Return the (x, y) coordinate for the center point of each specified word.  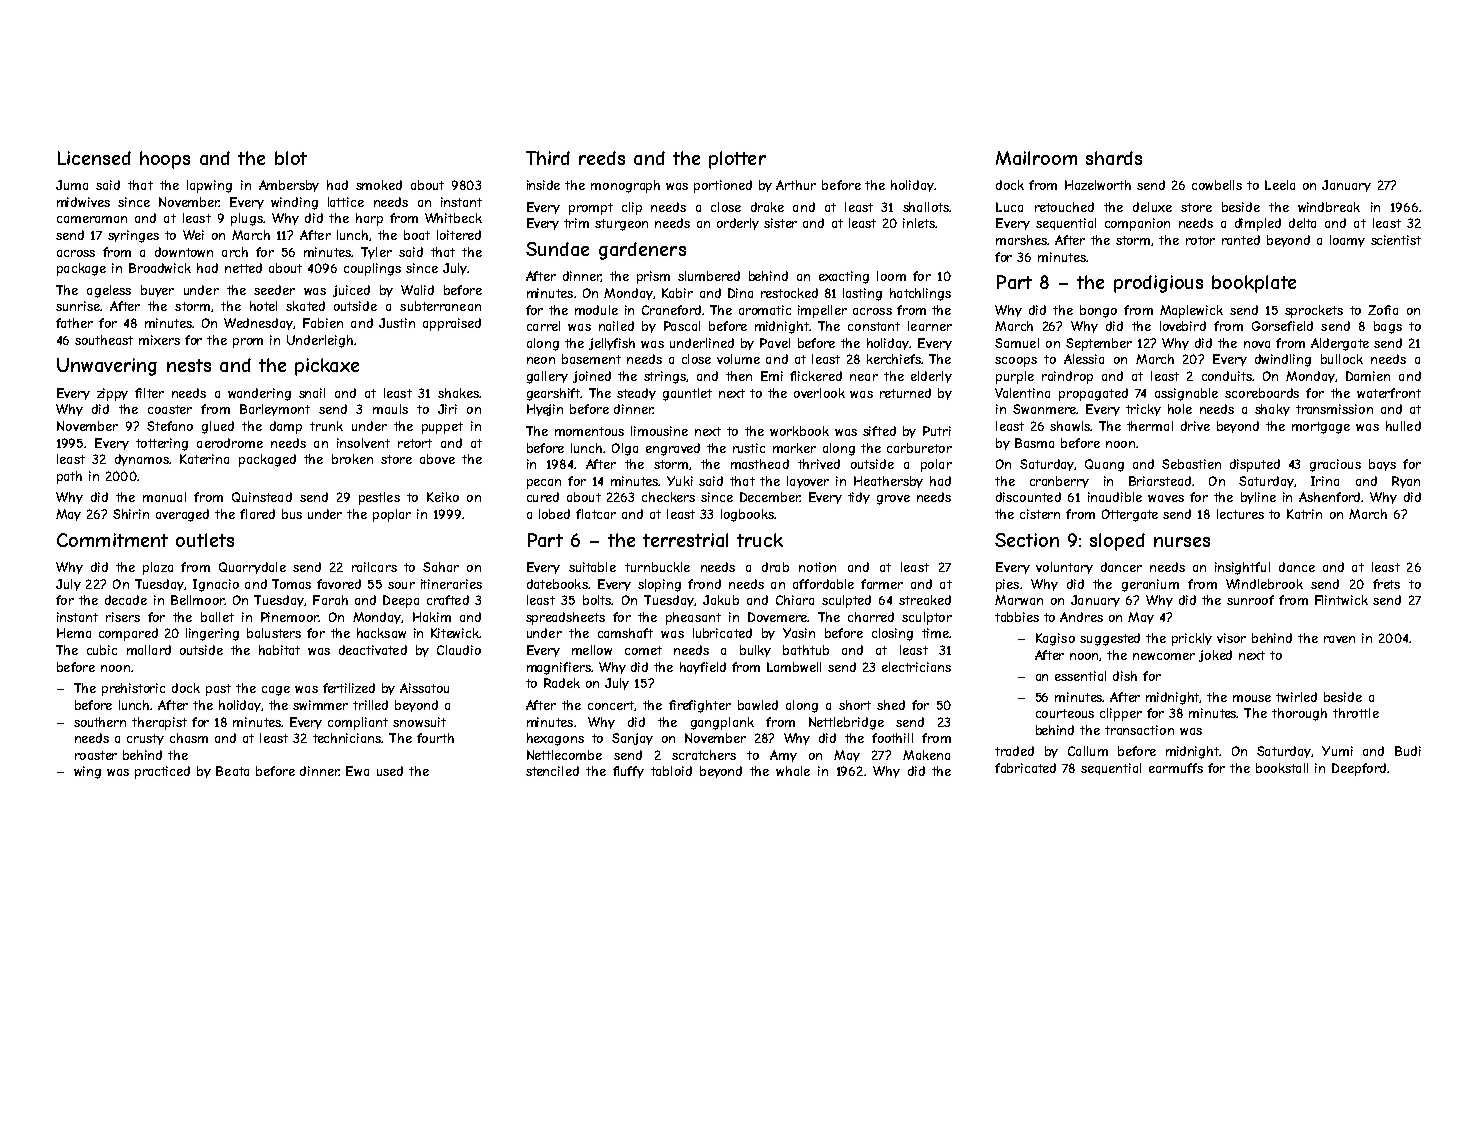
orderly (738, 224)
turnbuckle (657, 567)
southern (100, 722)
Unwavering (107, 367)
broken (352, 459)
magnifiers (559, 668)
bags (1388, 327)
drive (1195, 426)
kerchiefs (894, 359)
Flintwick (1341, 600)
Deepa (401, 601)
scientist (1396, 240)
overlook (819, 393)
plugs (247, 219)
